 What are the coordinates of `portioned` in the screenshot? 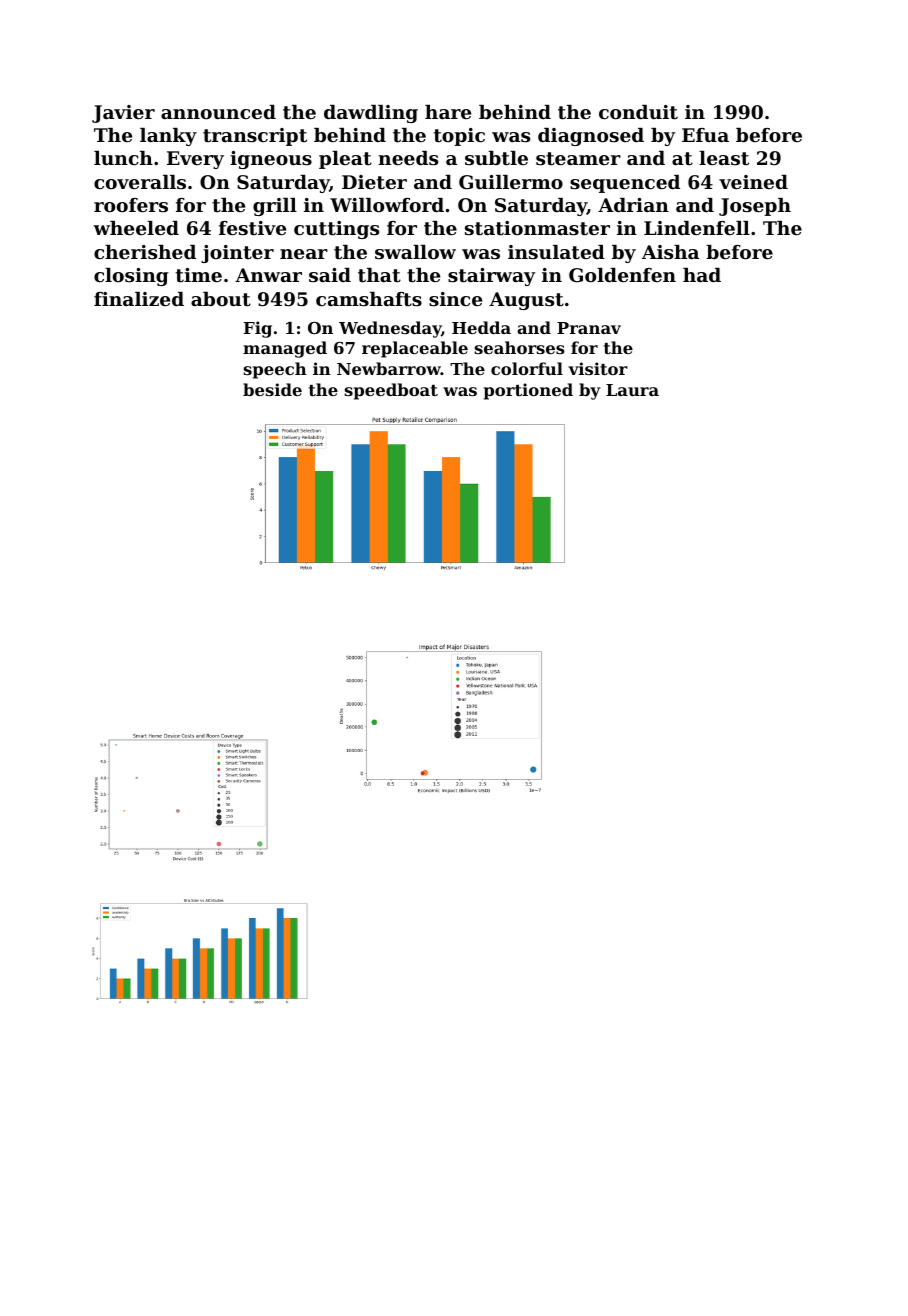 It's located at (528, 391).
